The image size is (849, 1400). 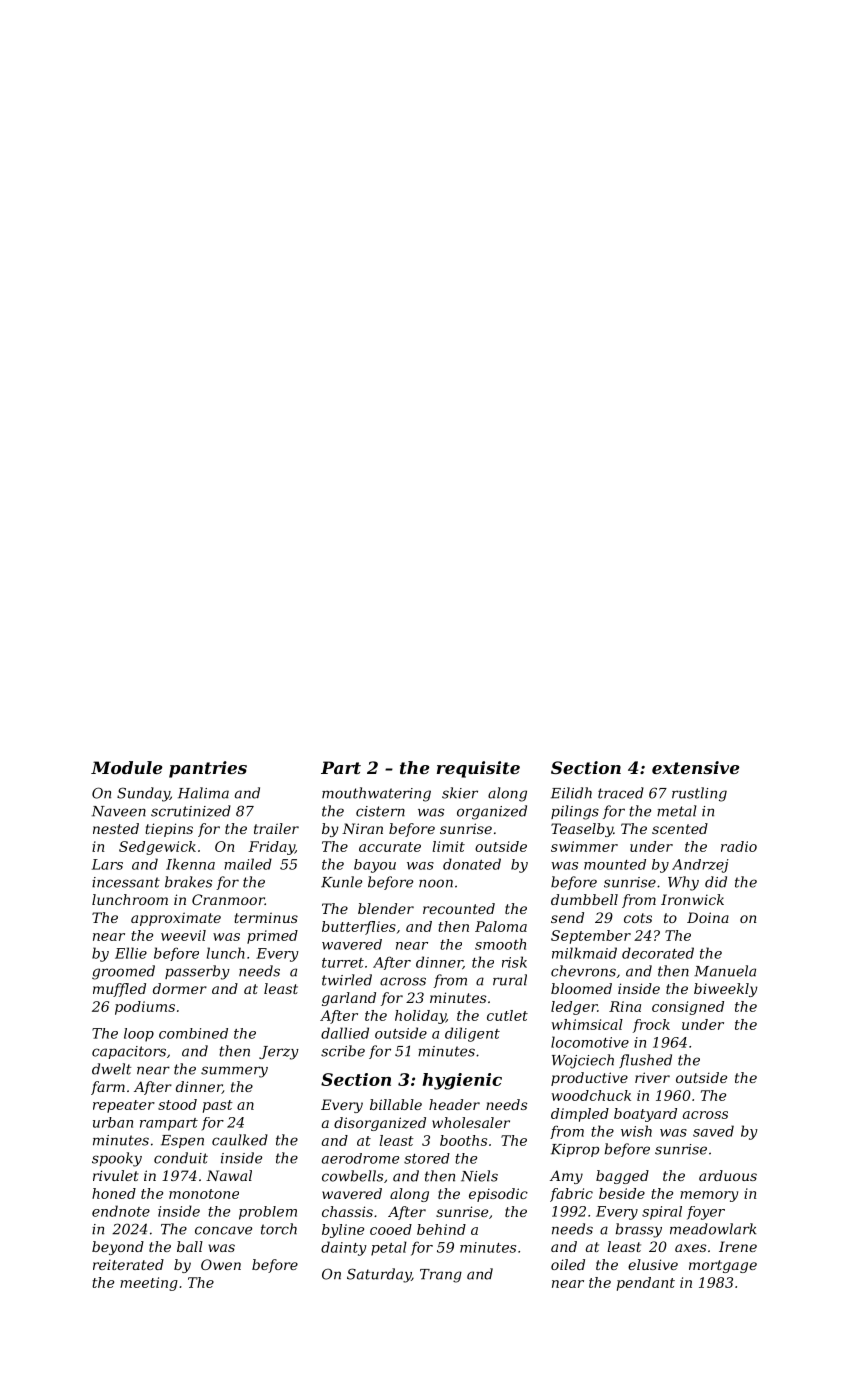 What do you see at coordinates (149, 1284) in the page?
I see `meeting` at bounding box center [149, 1284].
